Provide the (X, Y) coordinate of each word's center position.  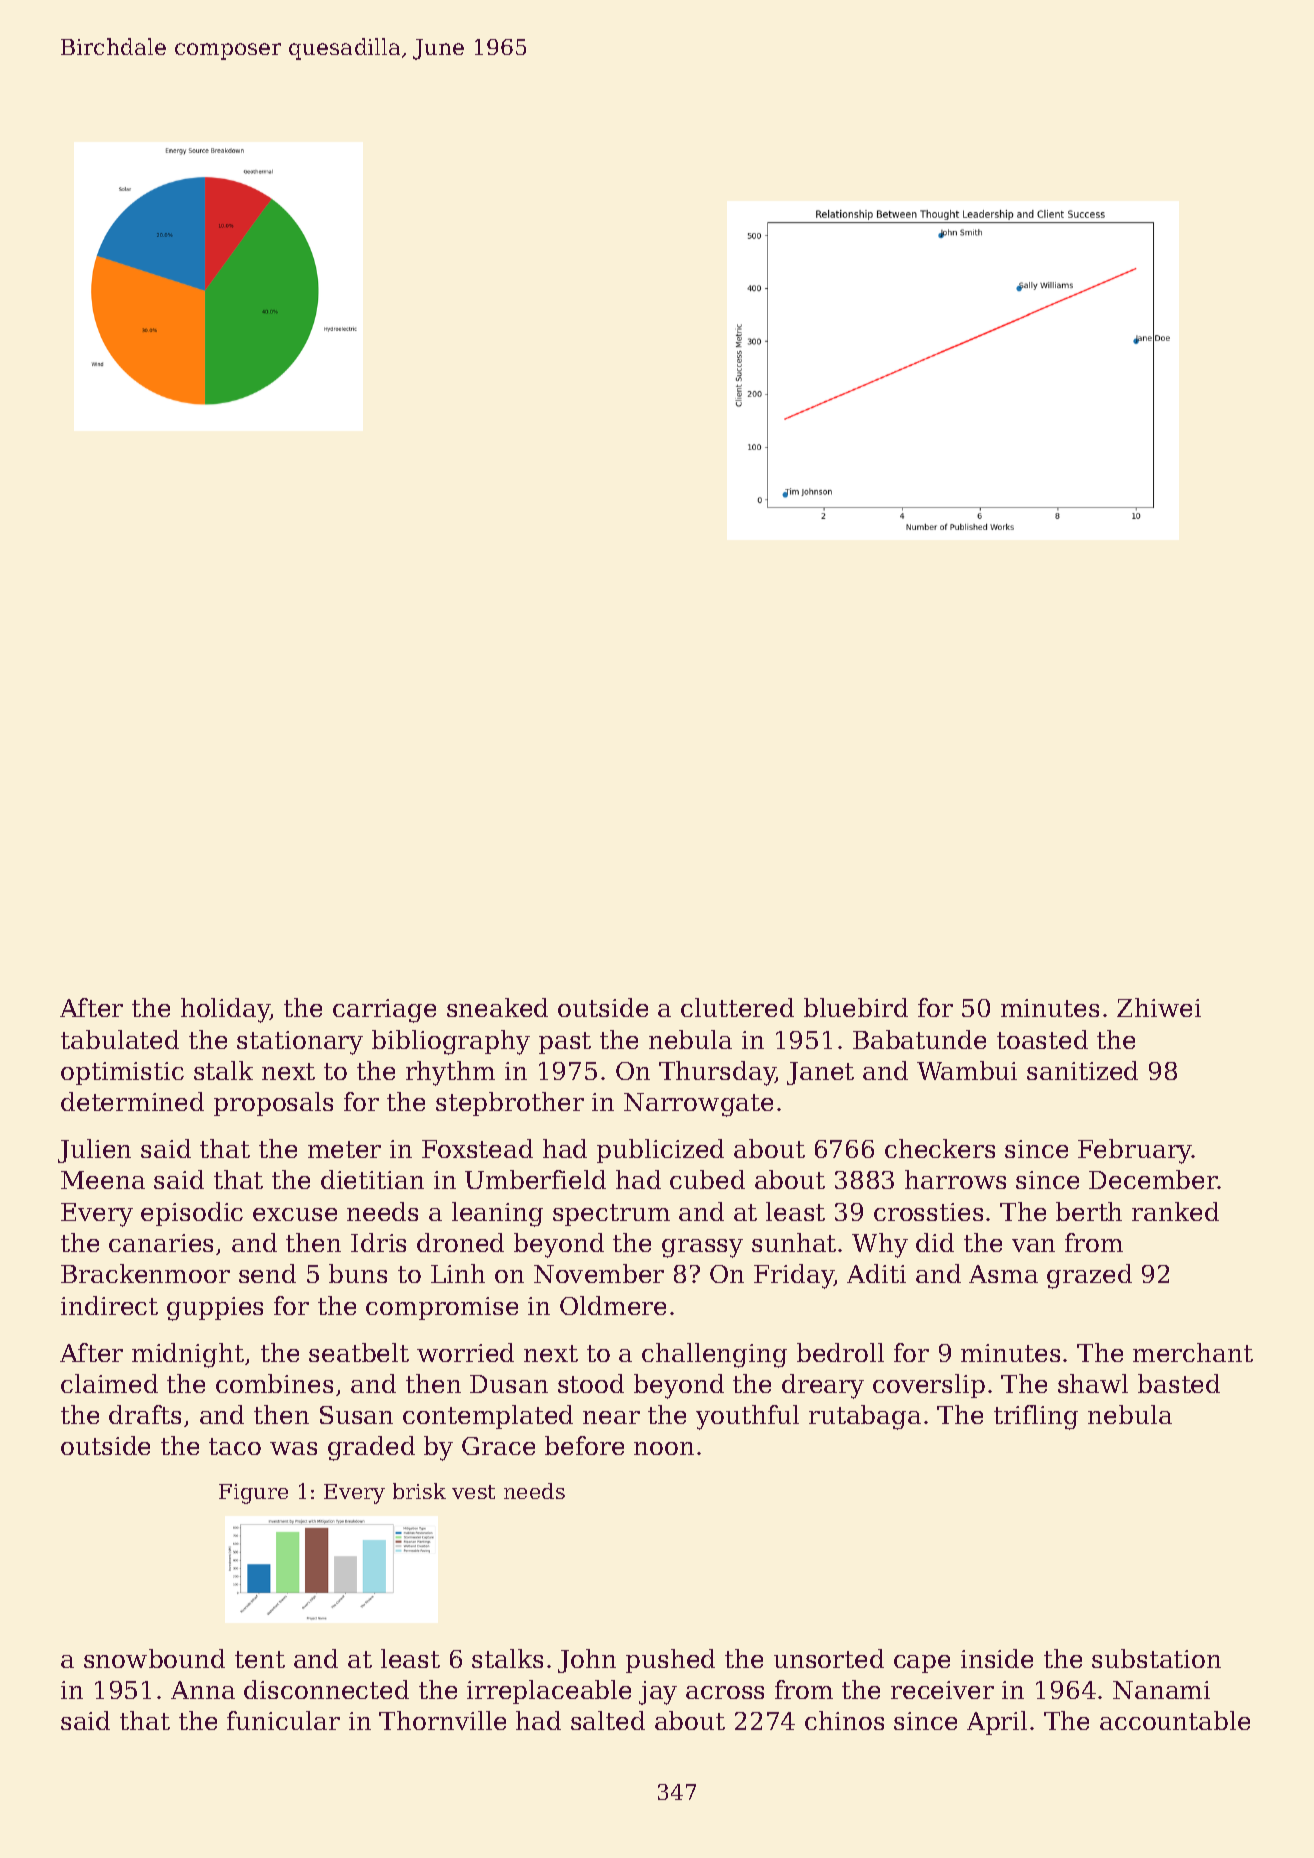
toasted (1042, 1039)
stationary (300, 1043)
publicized (660, 1151)
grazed (1089, 1276)
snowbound (154, 1658)
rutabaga (865, 1417)
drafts (145, 1414)
